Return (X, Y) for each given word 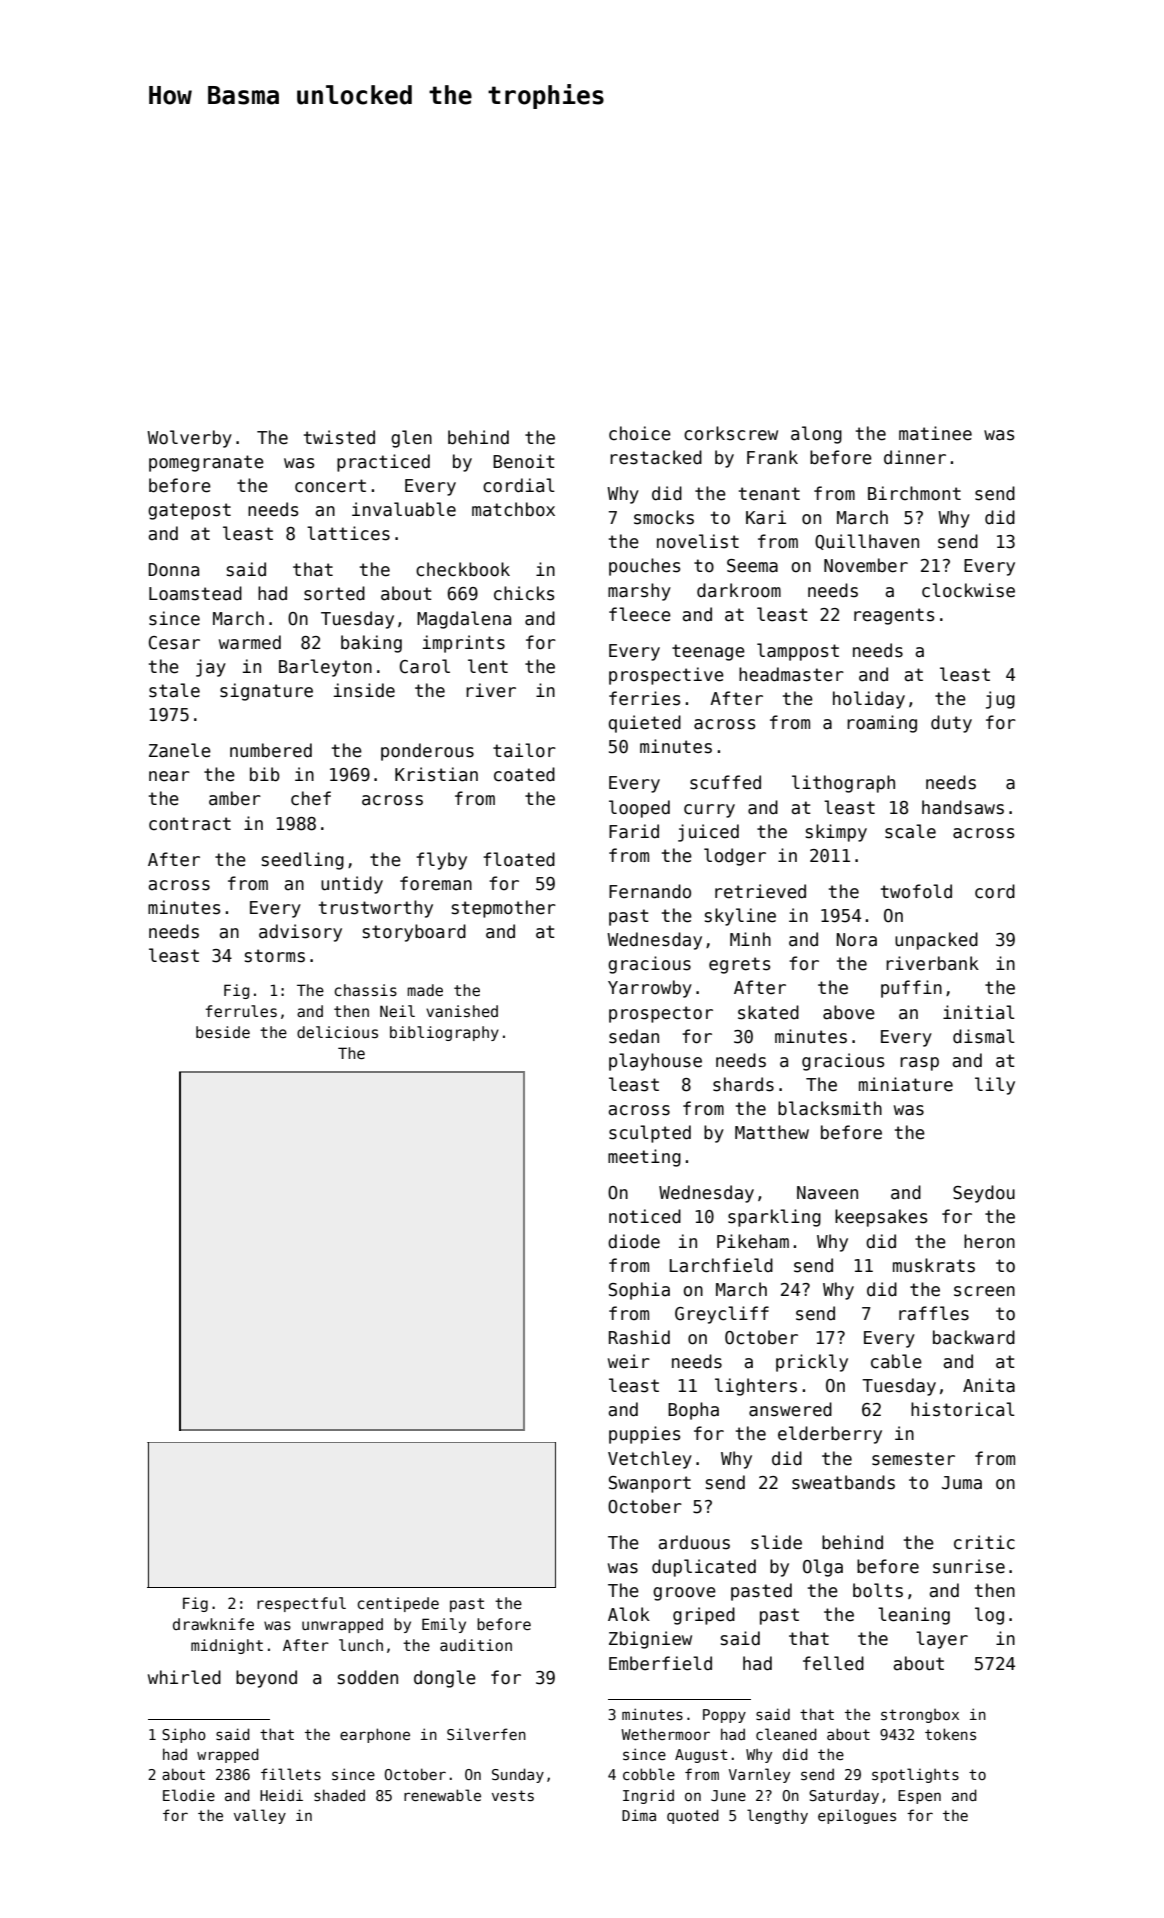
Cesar (174, 643)
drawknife (213, 1624)
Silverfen (486, 1734)
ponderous (427, 752)
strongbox (920, 1716)
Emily (444, 1625)
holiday (869, 700)
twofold (916, 891)
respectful (301, 1604)
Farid (634, 831)
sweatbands (843, 1482)
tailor (524, 750)
